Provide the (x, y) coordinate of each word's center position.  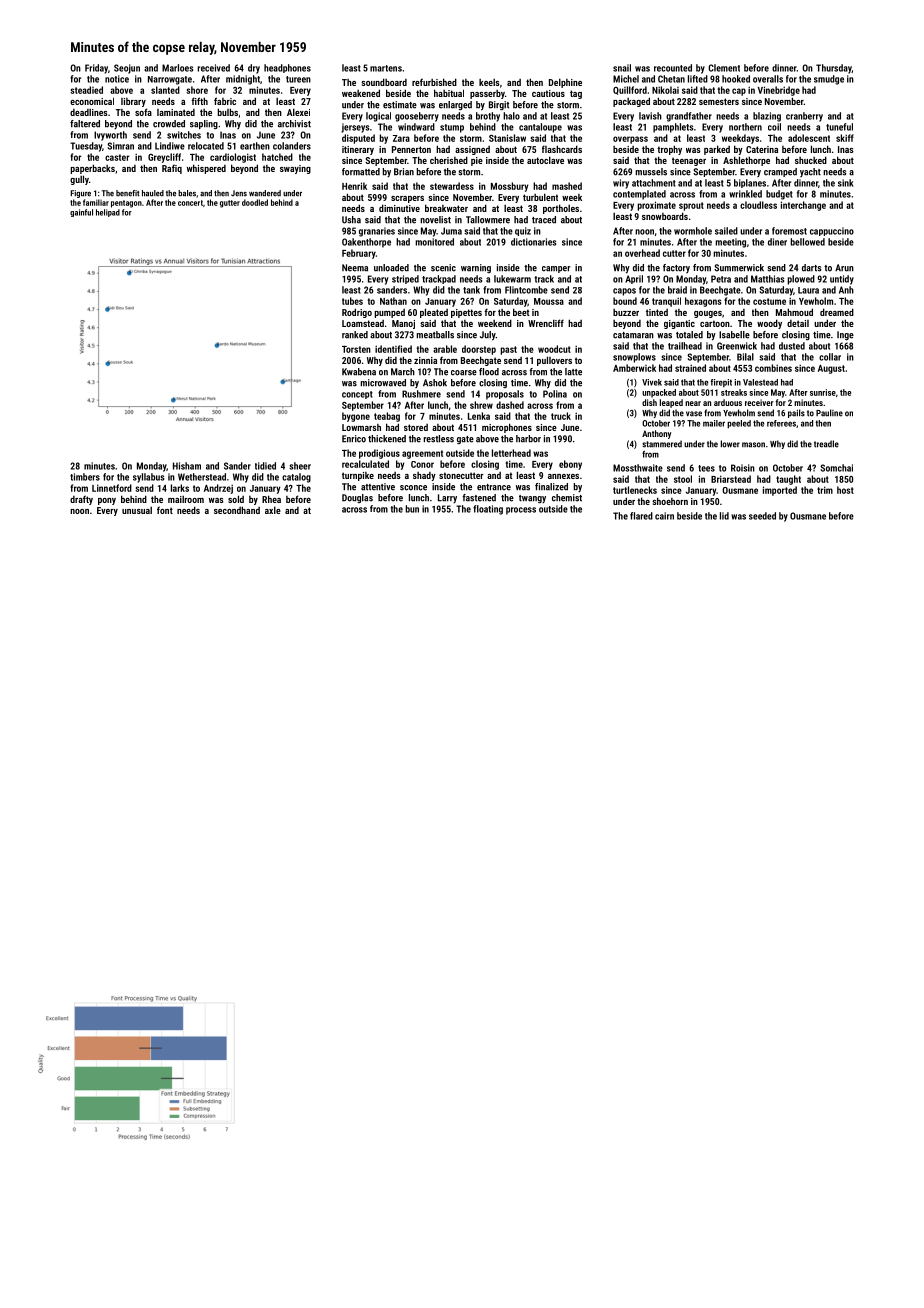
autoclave (545, 160)
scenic (443, 268)
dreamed (837, 312)
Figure (80, 194)
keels (489, 82)
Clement (724, 68)
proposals (505, 395)
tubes (352, 301)
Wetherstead (202, 477)
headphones (287, 68)
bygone (356, 417)
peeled (739, 424)
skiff (845, 138)
